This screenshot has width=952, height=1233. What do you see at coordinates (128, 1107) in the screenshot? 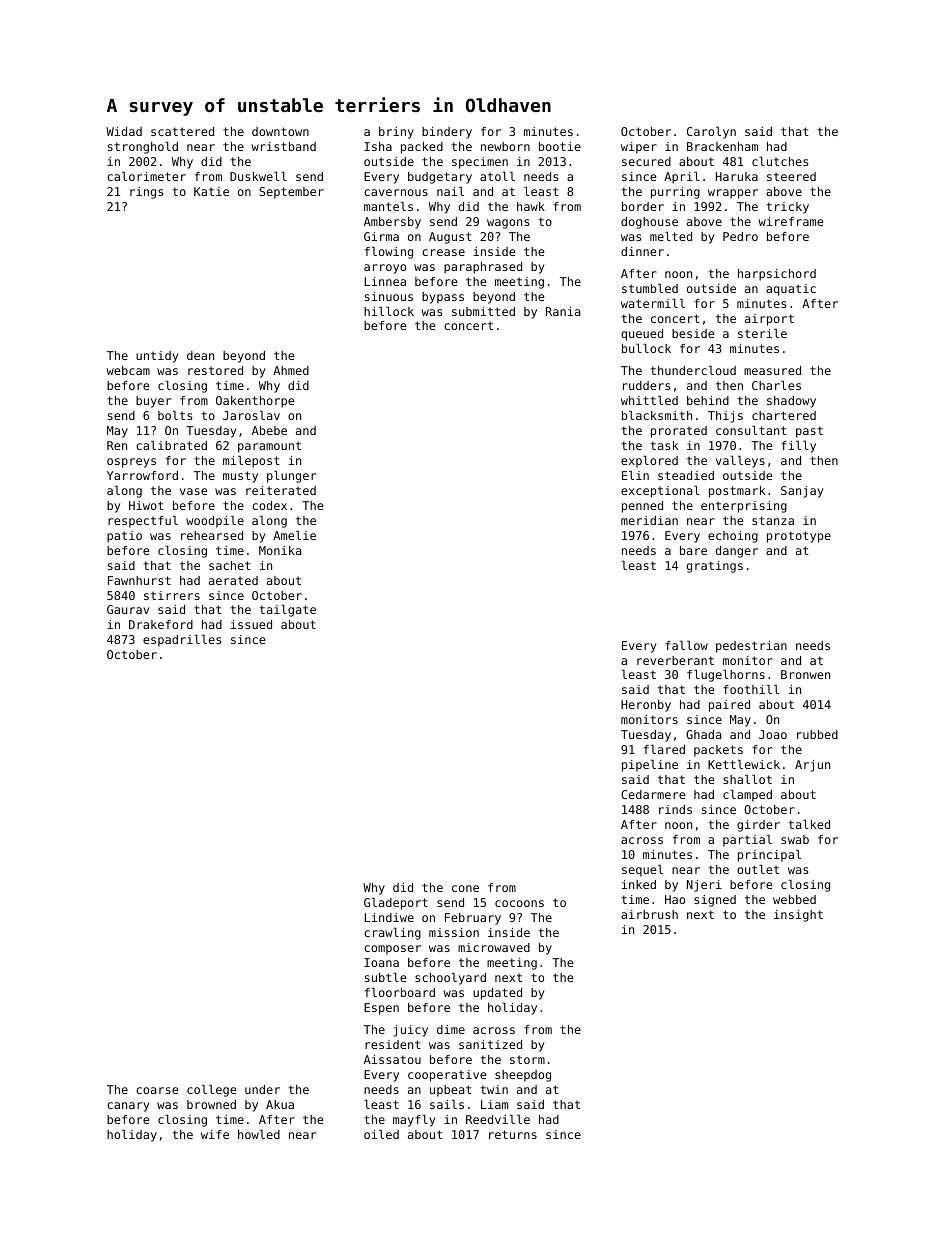
I see `canary` at bounding box center [128, 1107].
